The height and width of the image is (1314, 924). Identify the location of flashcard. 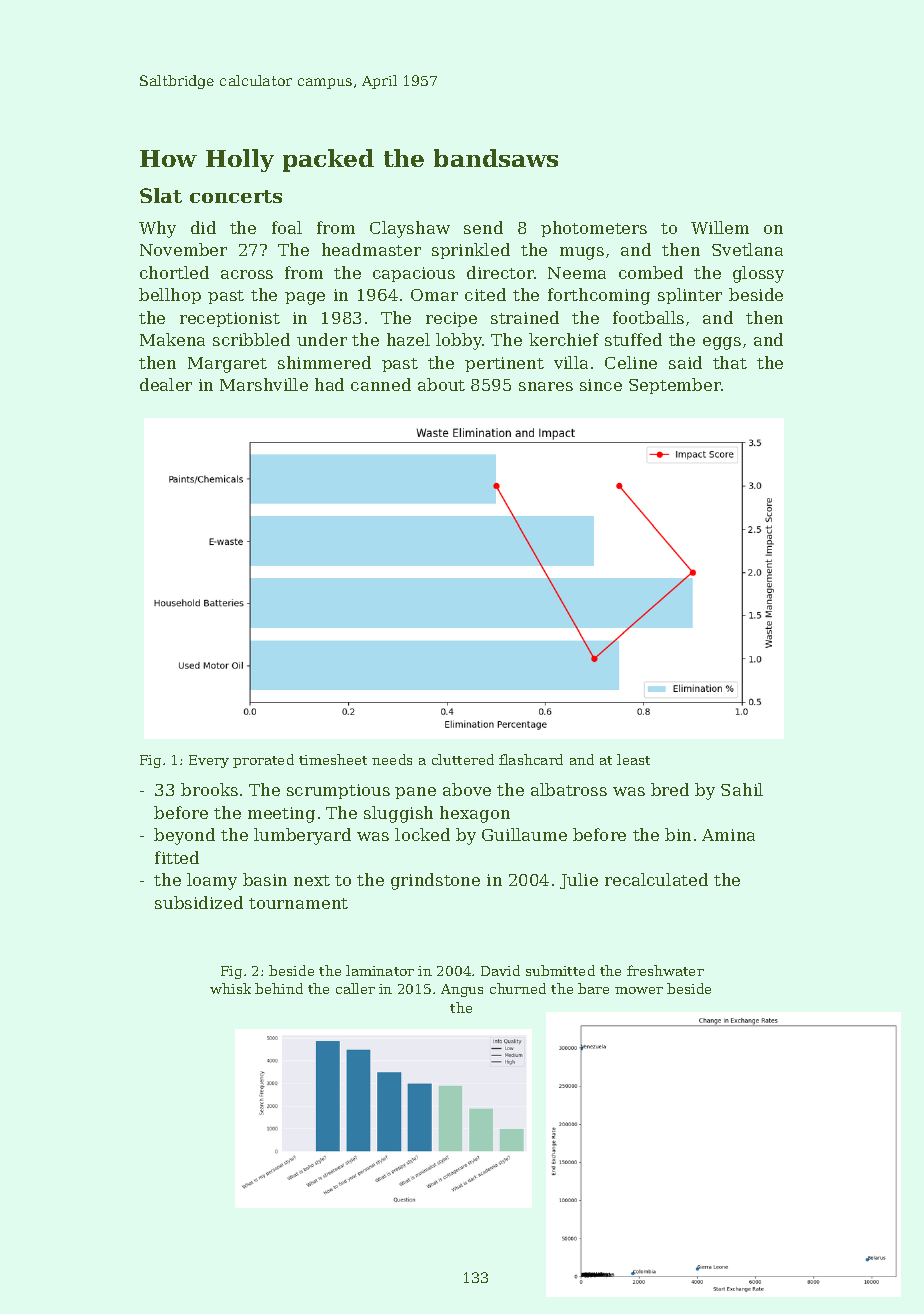
(531, 759).
